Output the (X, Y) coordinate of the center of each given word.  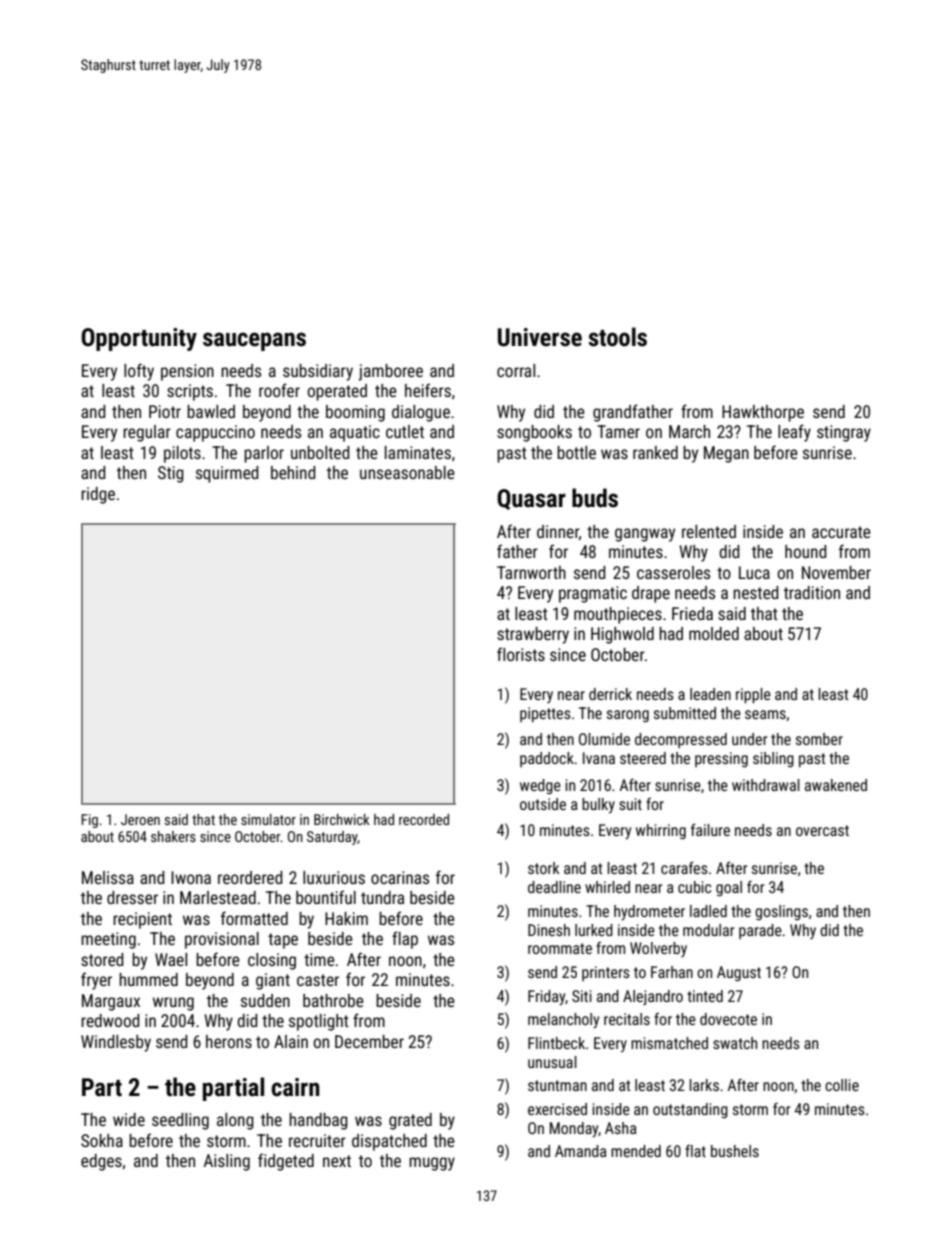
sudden (265, 1000)
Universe (540, 337)
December (369, 1041)
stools (617, 337)
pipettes (545, 715)
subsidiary (318, 372)
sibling (773, 759)
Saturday (332, 838)
